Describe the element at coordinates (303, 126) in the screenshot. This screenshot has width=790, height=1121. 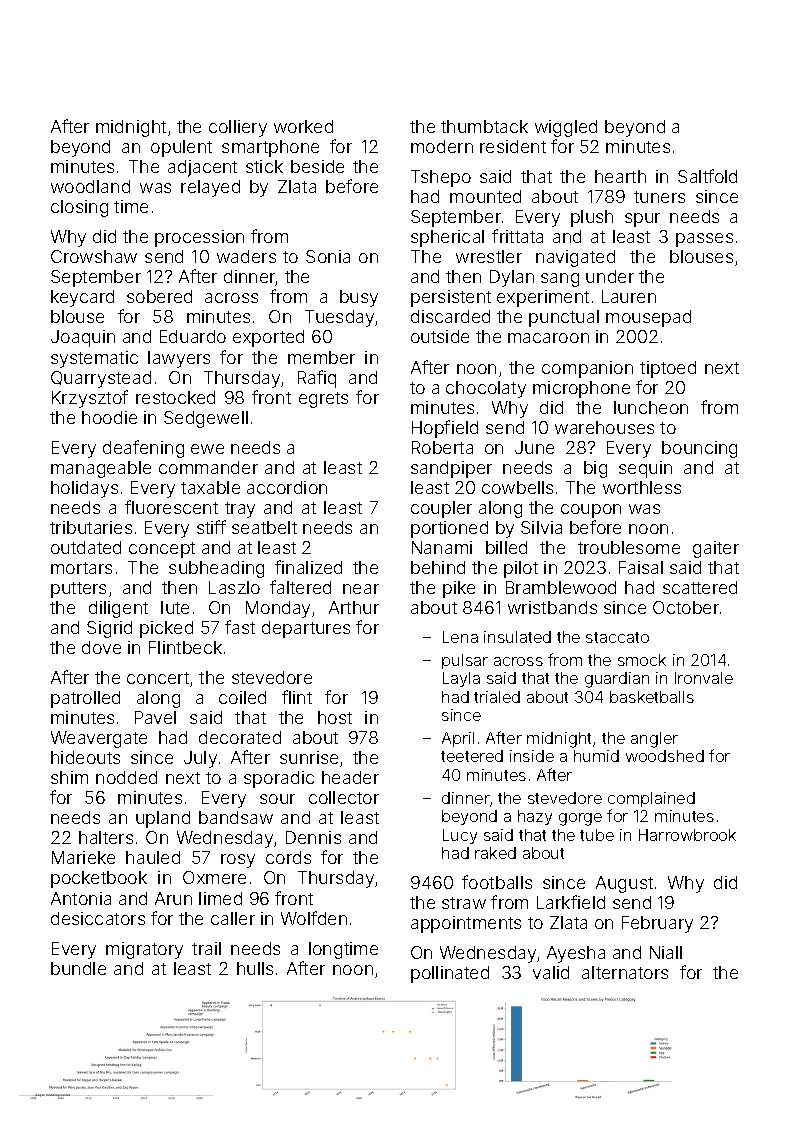
I see `worked` at that location.
